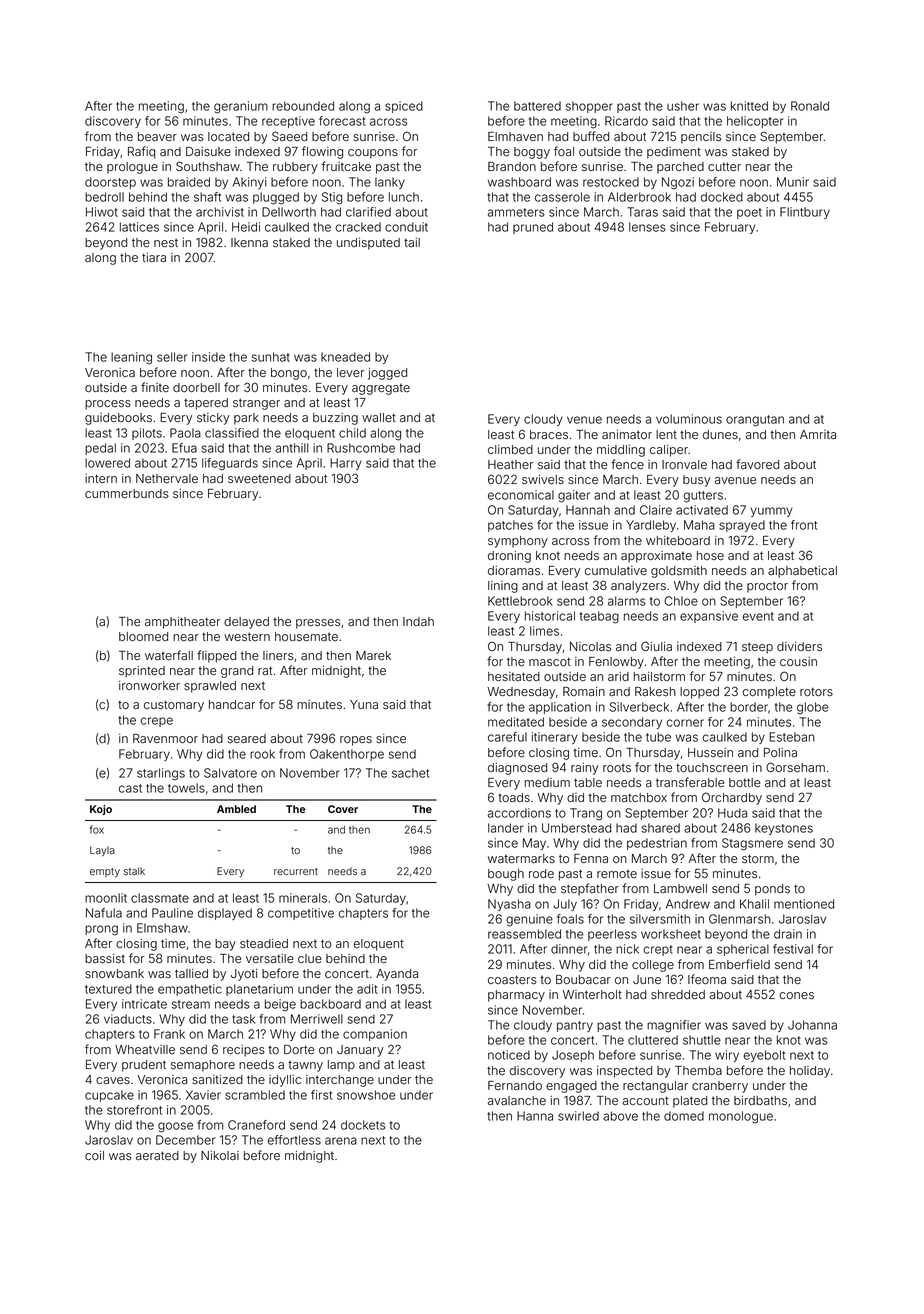  What do you see at coordinates (155, 387) in the page?
I see `finite` at bounding box center [155, 387].
